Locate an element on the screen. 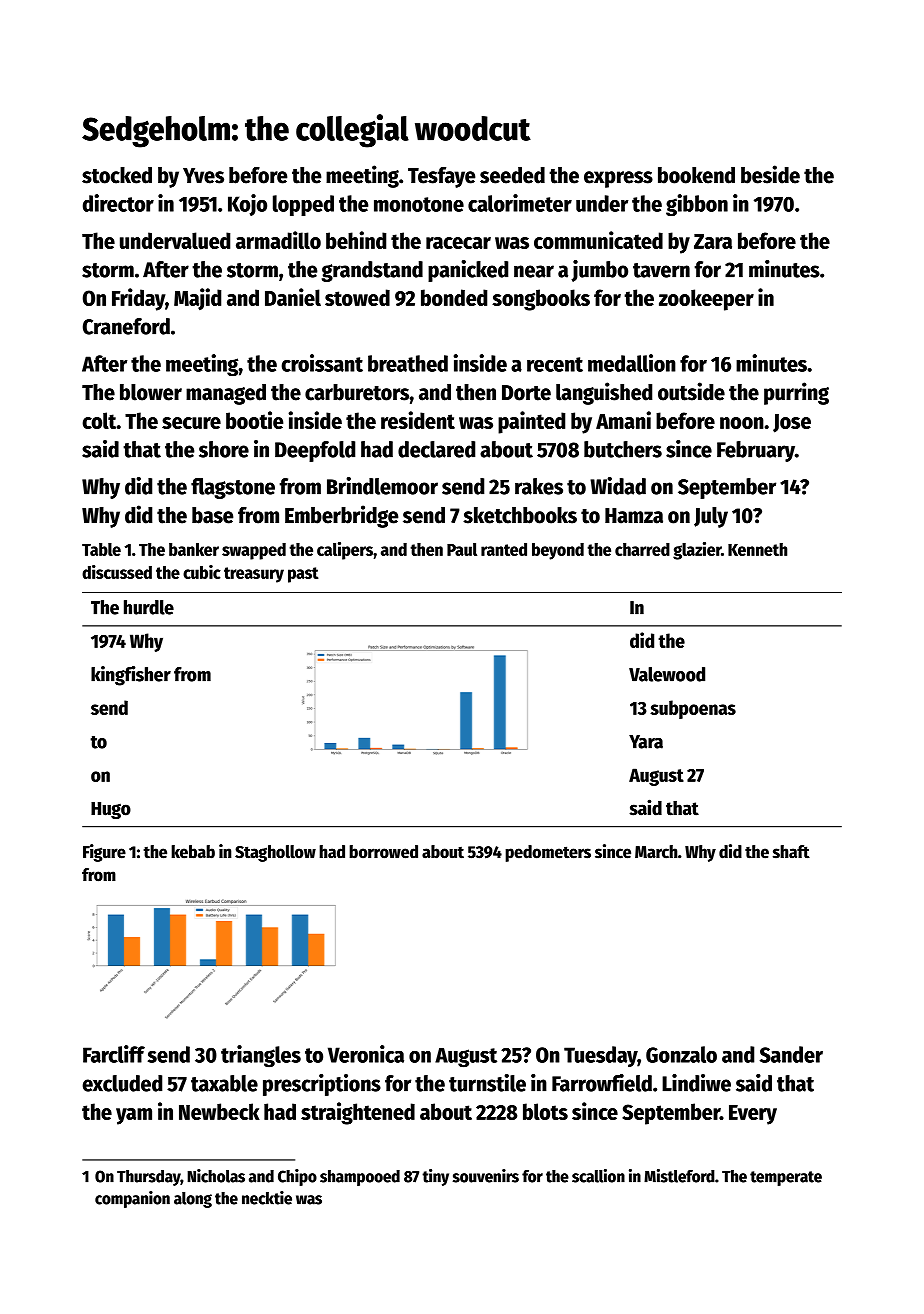 This screenshot has width=924, height=1314. turnstile is located at coordinates (487, 1083).
